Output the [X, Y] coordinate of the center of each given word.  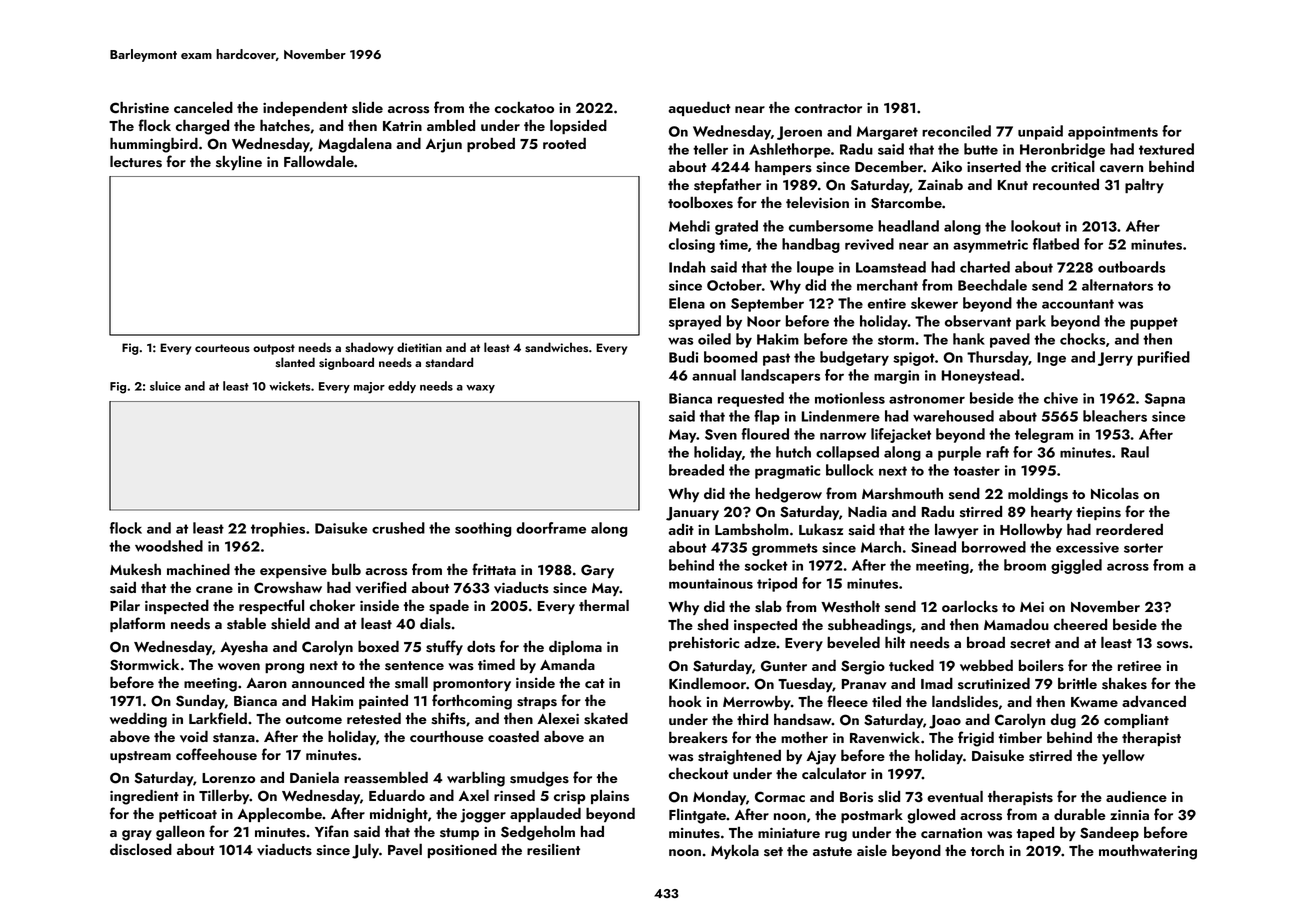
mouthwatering [1148, 852]
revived [869, 244]
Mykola [735, 851]
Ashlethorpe [789, 150]
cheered [1080, 624]
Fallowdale [319, 161]
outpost [274, 349]
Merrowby [757, 702]
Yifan [332, 831]
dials [435, 623]
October [734, 285]
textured [1166, 149]
